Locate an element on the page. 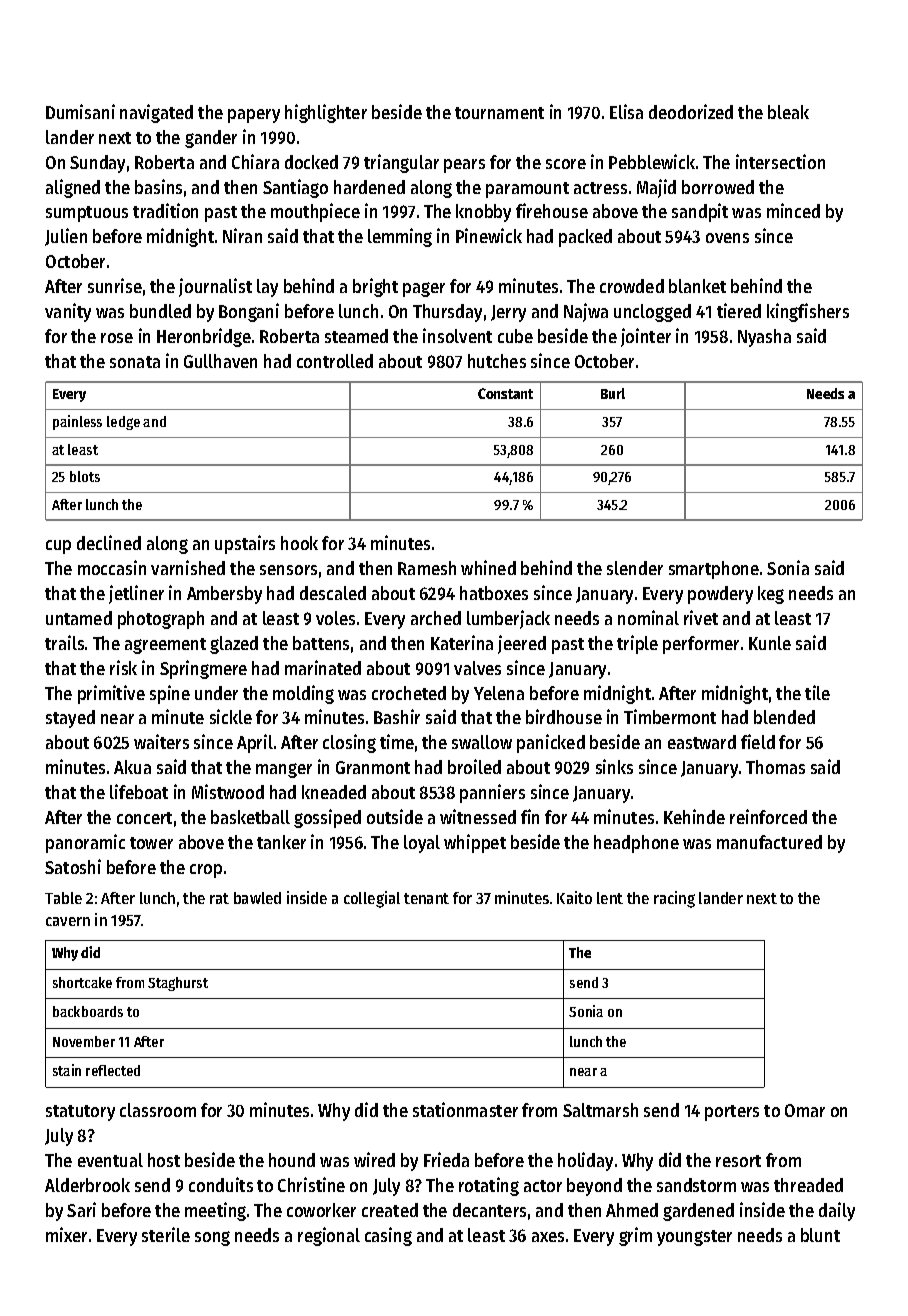  Ambersby is located at coordinates (224, 595).
